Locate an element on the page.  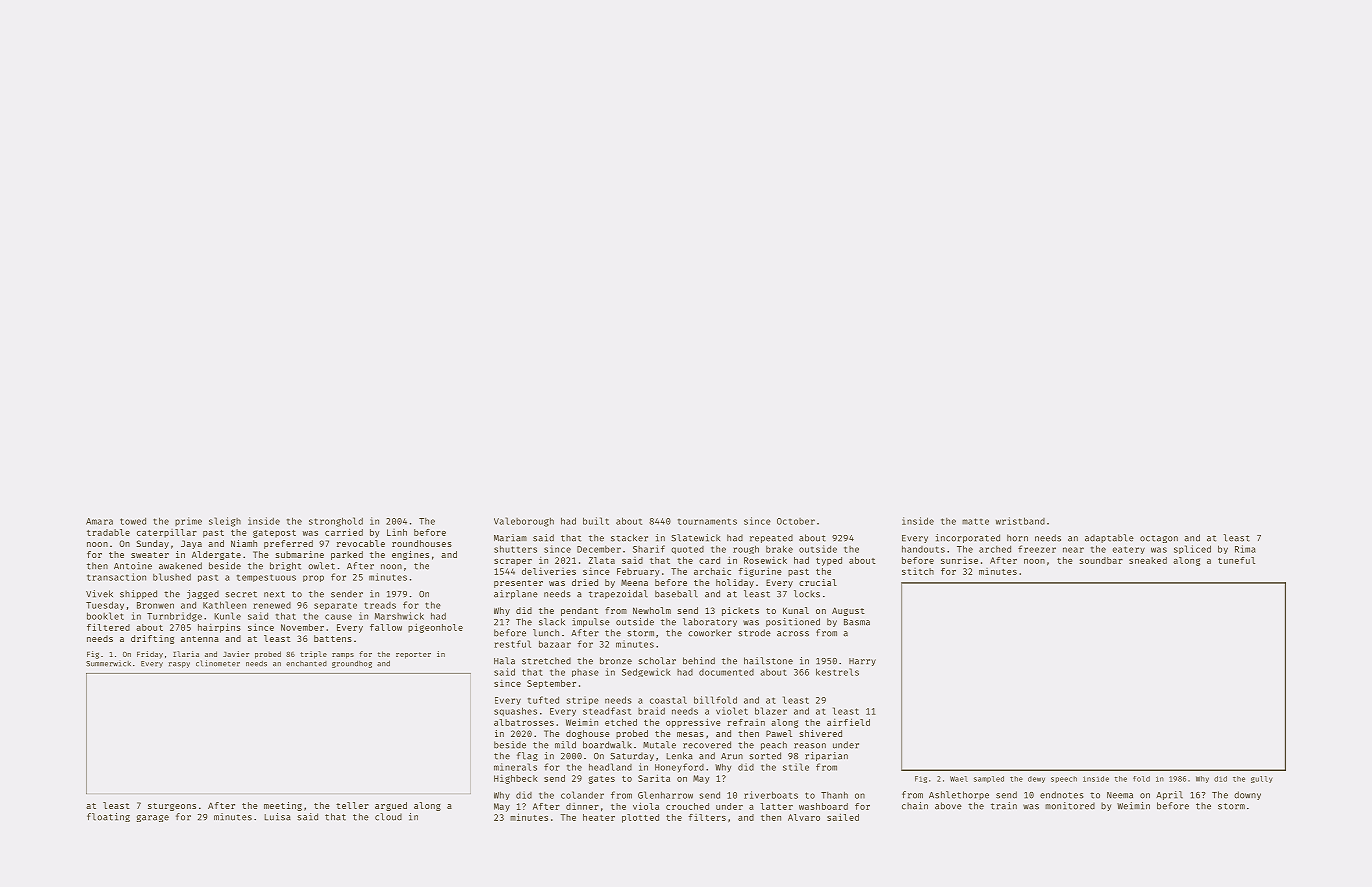
tradable is located at coordinates (108, 532).
